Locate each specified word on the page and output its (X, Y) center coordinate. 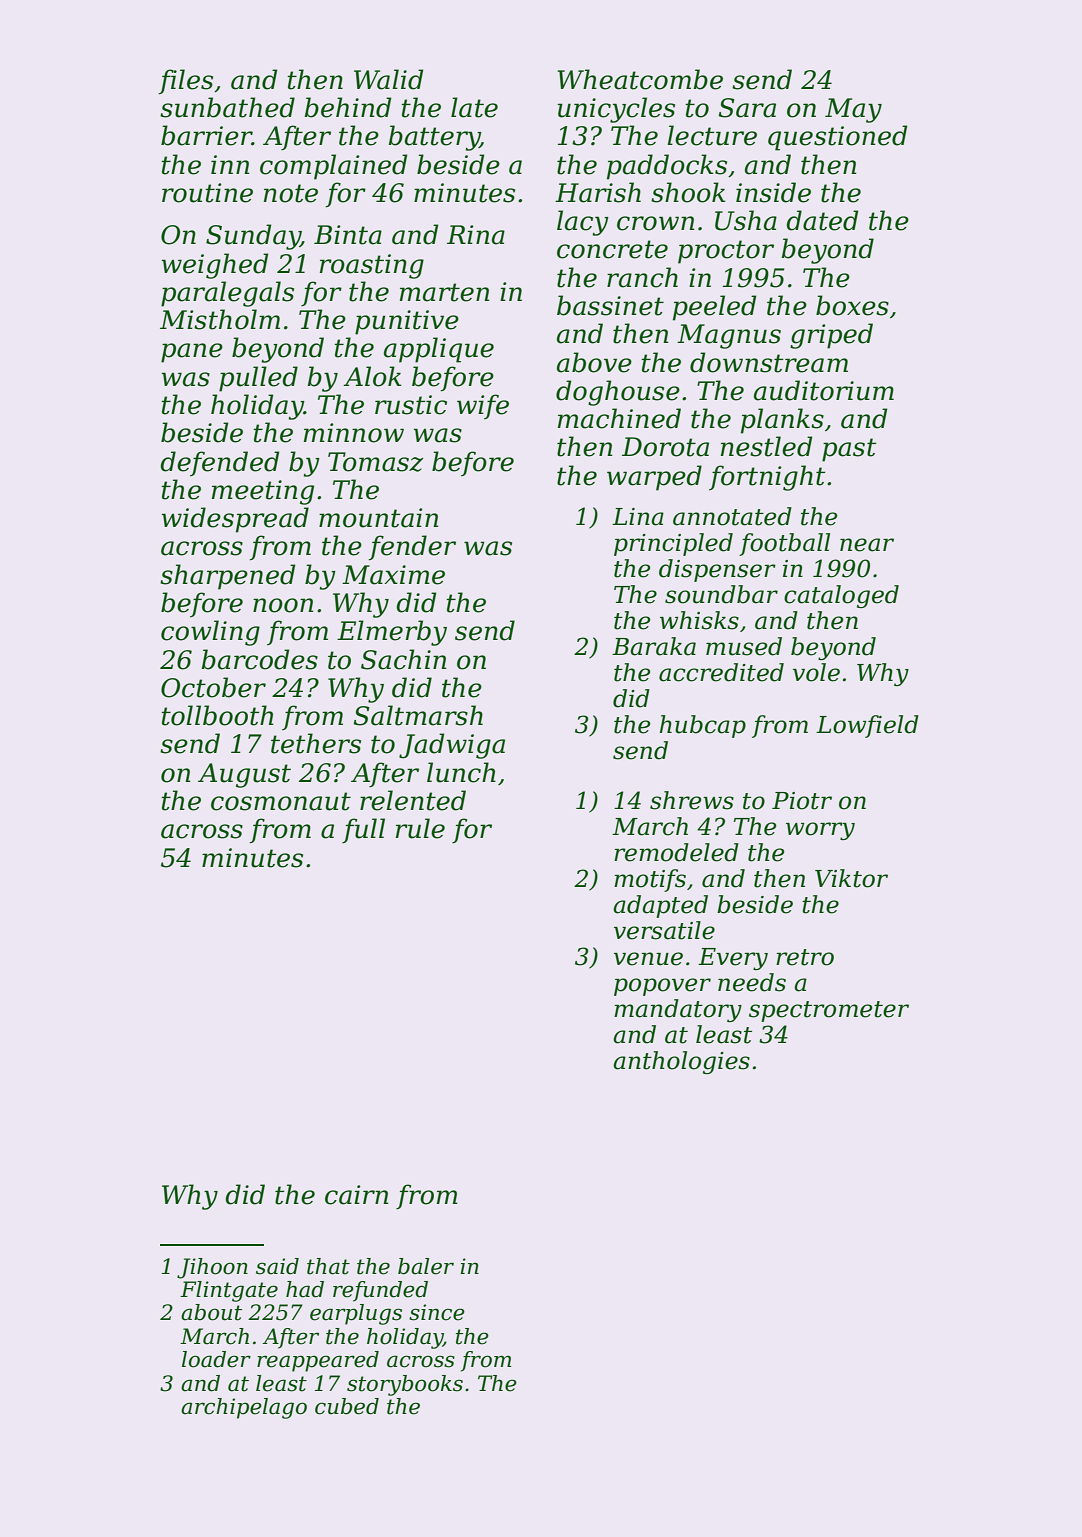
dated (822, 220)
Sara (747, 108)
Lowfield (867, 726)
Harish (598, 192)
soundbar (721, 594)
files (186, 82)
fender (412, 548)
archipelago (244, 1408)
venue (648, 959)
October (213, 687)
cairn (357, 1195)
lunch (461, 772)
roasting (372, 266)
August (244, 775)
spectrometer (829, 1011)
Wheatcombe (640, 79)
